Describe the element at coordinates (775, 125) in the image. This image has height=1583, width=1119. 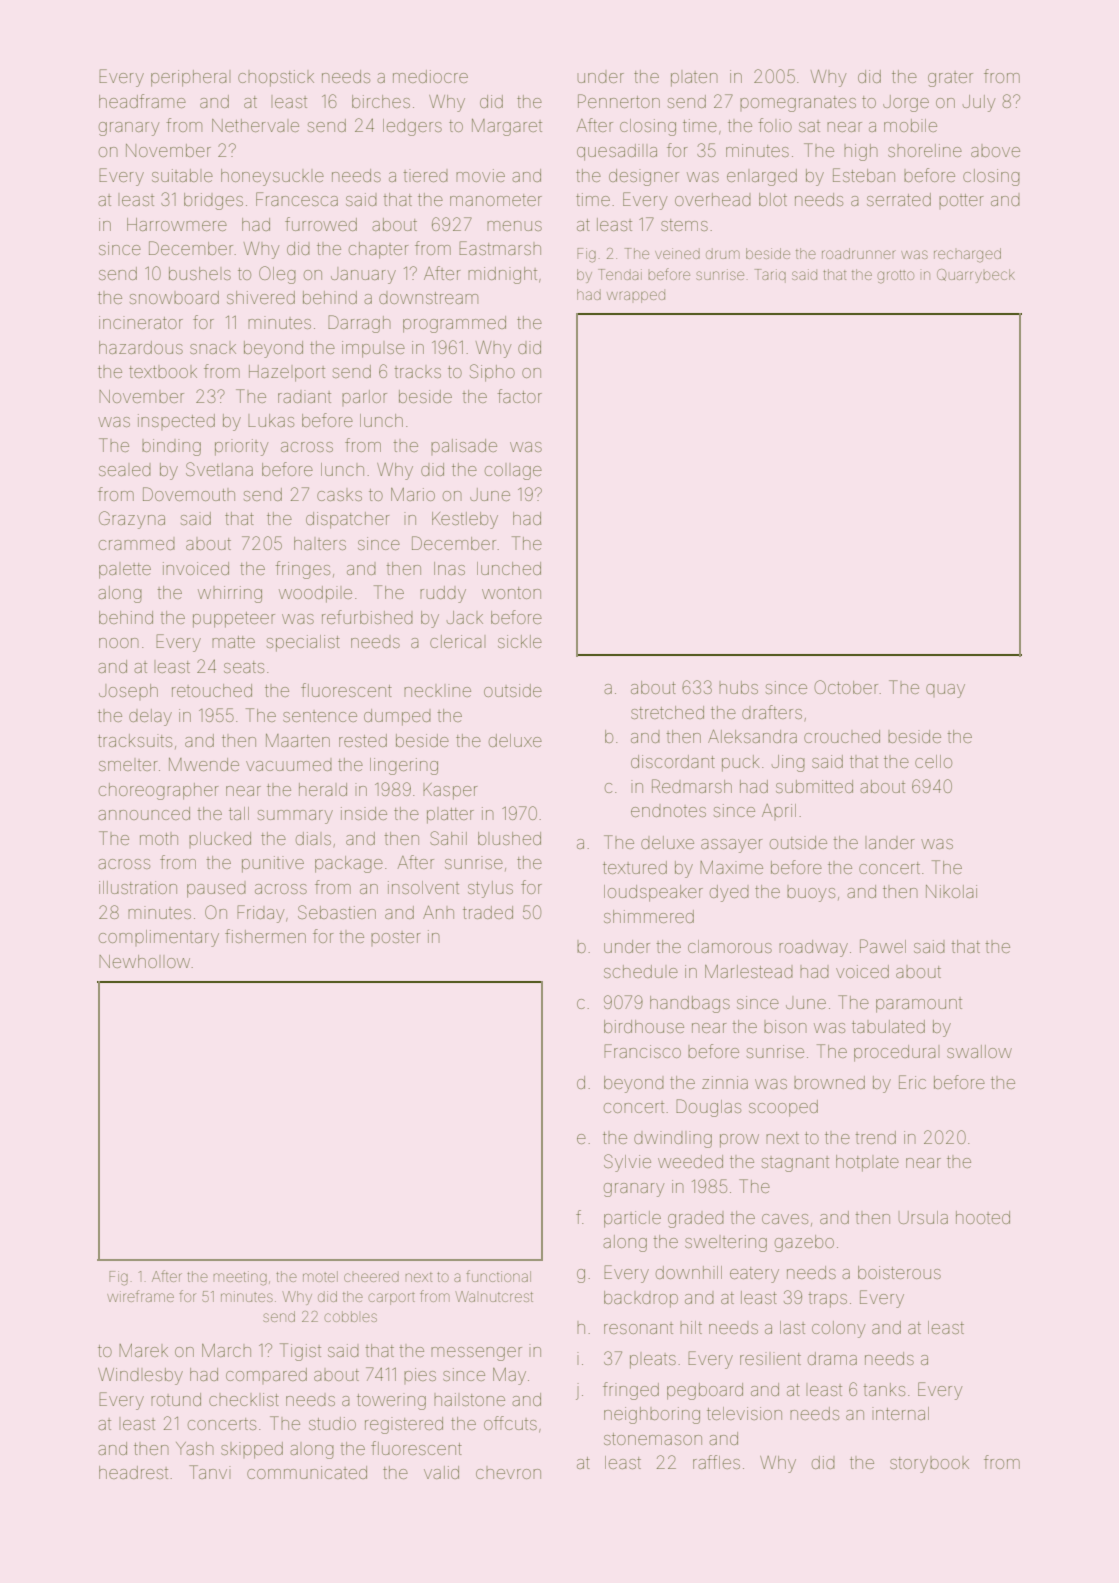
I see `folio` at that location.
